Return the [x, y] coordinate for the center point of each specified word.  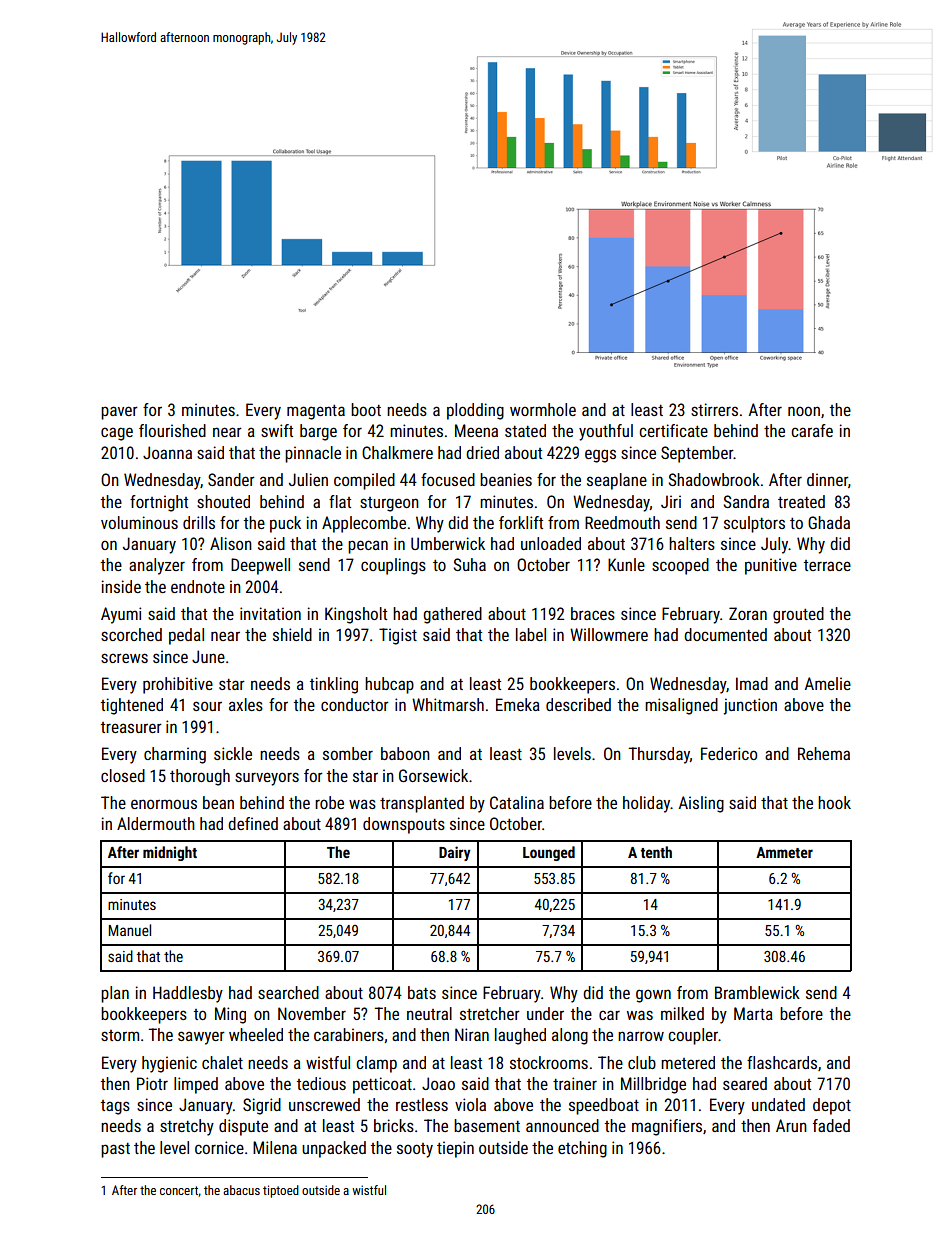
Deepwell [260, 566]
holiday [647, 804]
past [115, 1150]
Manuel [130, 930]
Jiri [671, 501]
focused [448, 479]
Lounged [549, 853]
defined [253, 823]
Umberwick [448, 543]
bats [422, 992]
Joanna [167, 452]
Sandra [746, 501]
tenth [656, 852]
